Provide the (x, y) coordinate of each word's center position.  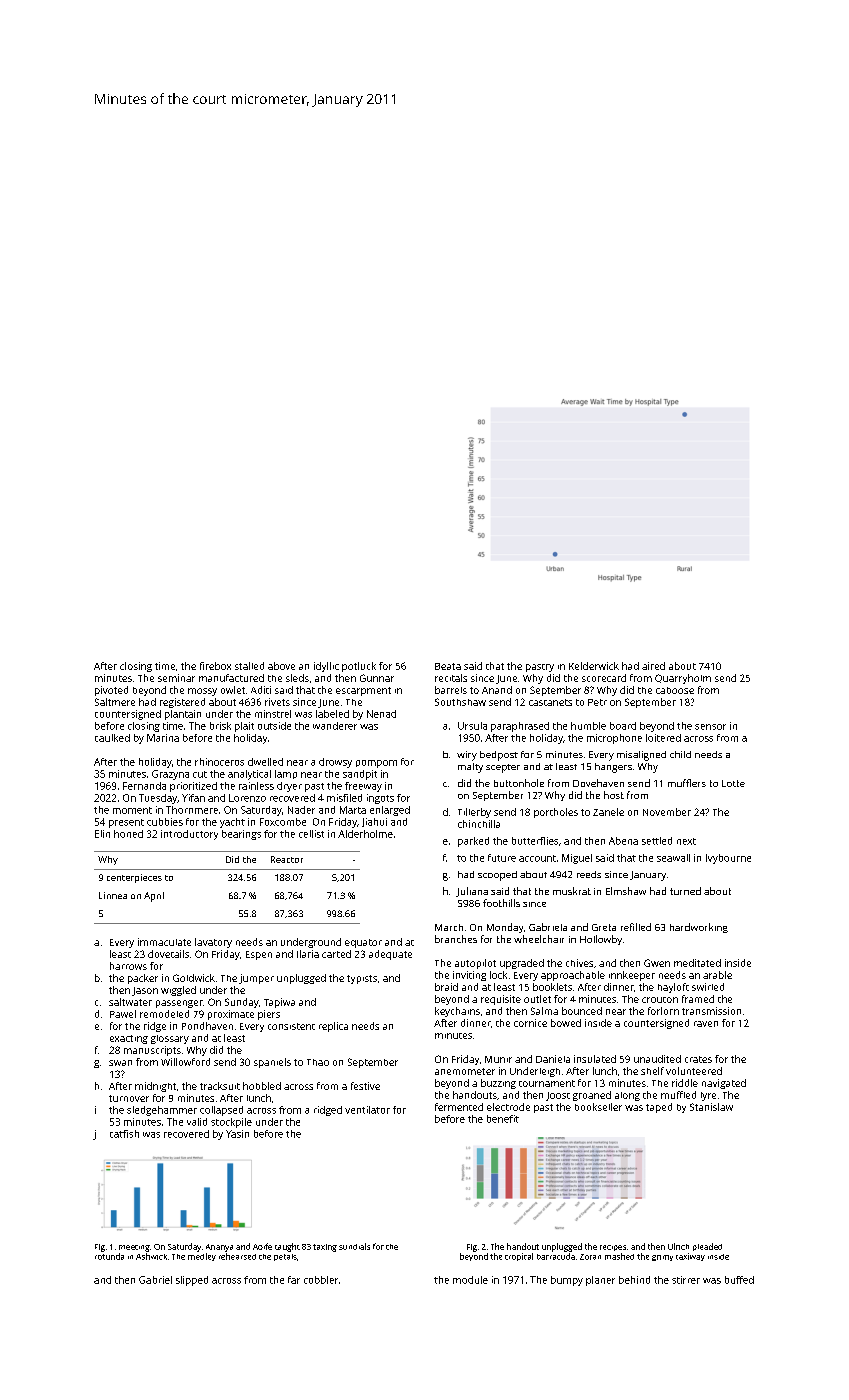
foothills (501, 903)
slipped (192, 1281)
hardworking (699, 928)
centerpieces (134, 878)
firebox (215, 666)
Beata (448, 666)
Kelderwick (594, 666)
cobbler (321, 1280)
